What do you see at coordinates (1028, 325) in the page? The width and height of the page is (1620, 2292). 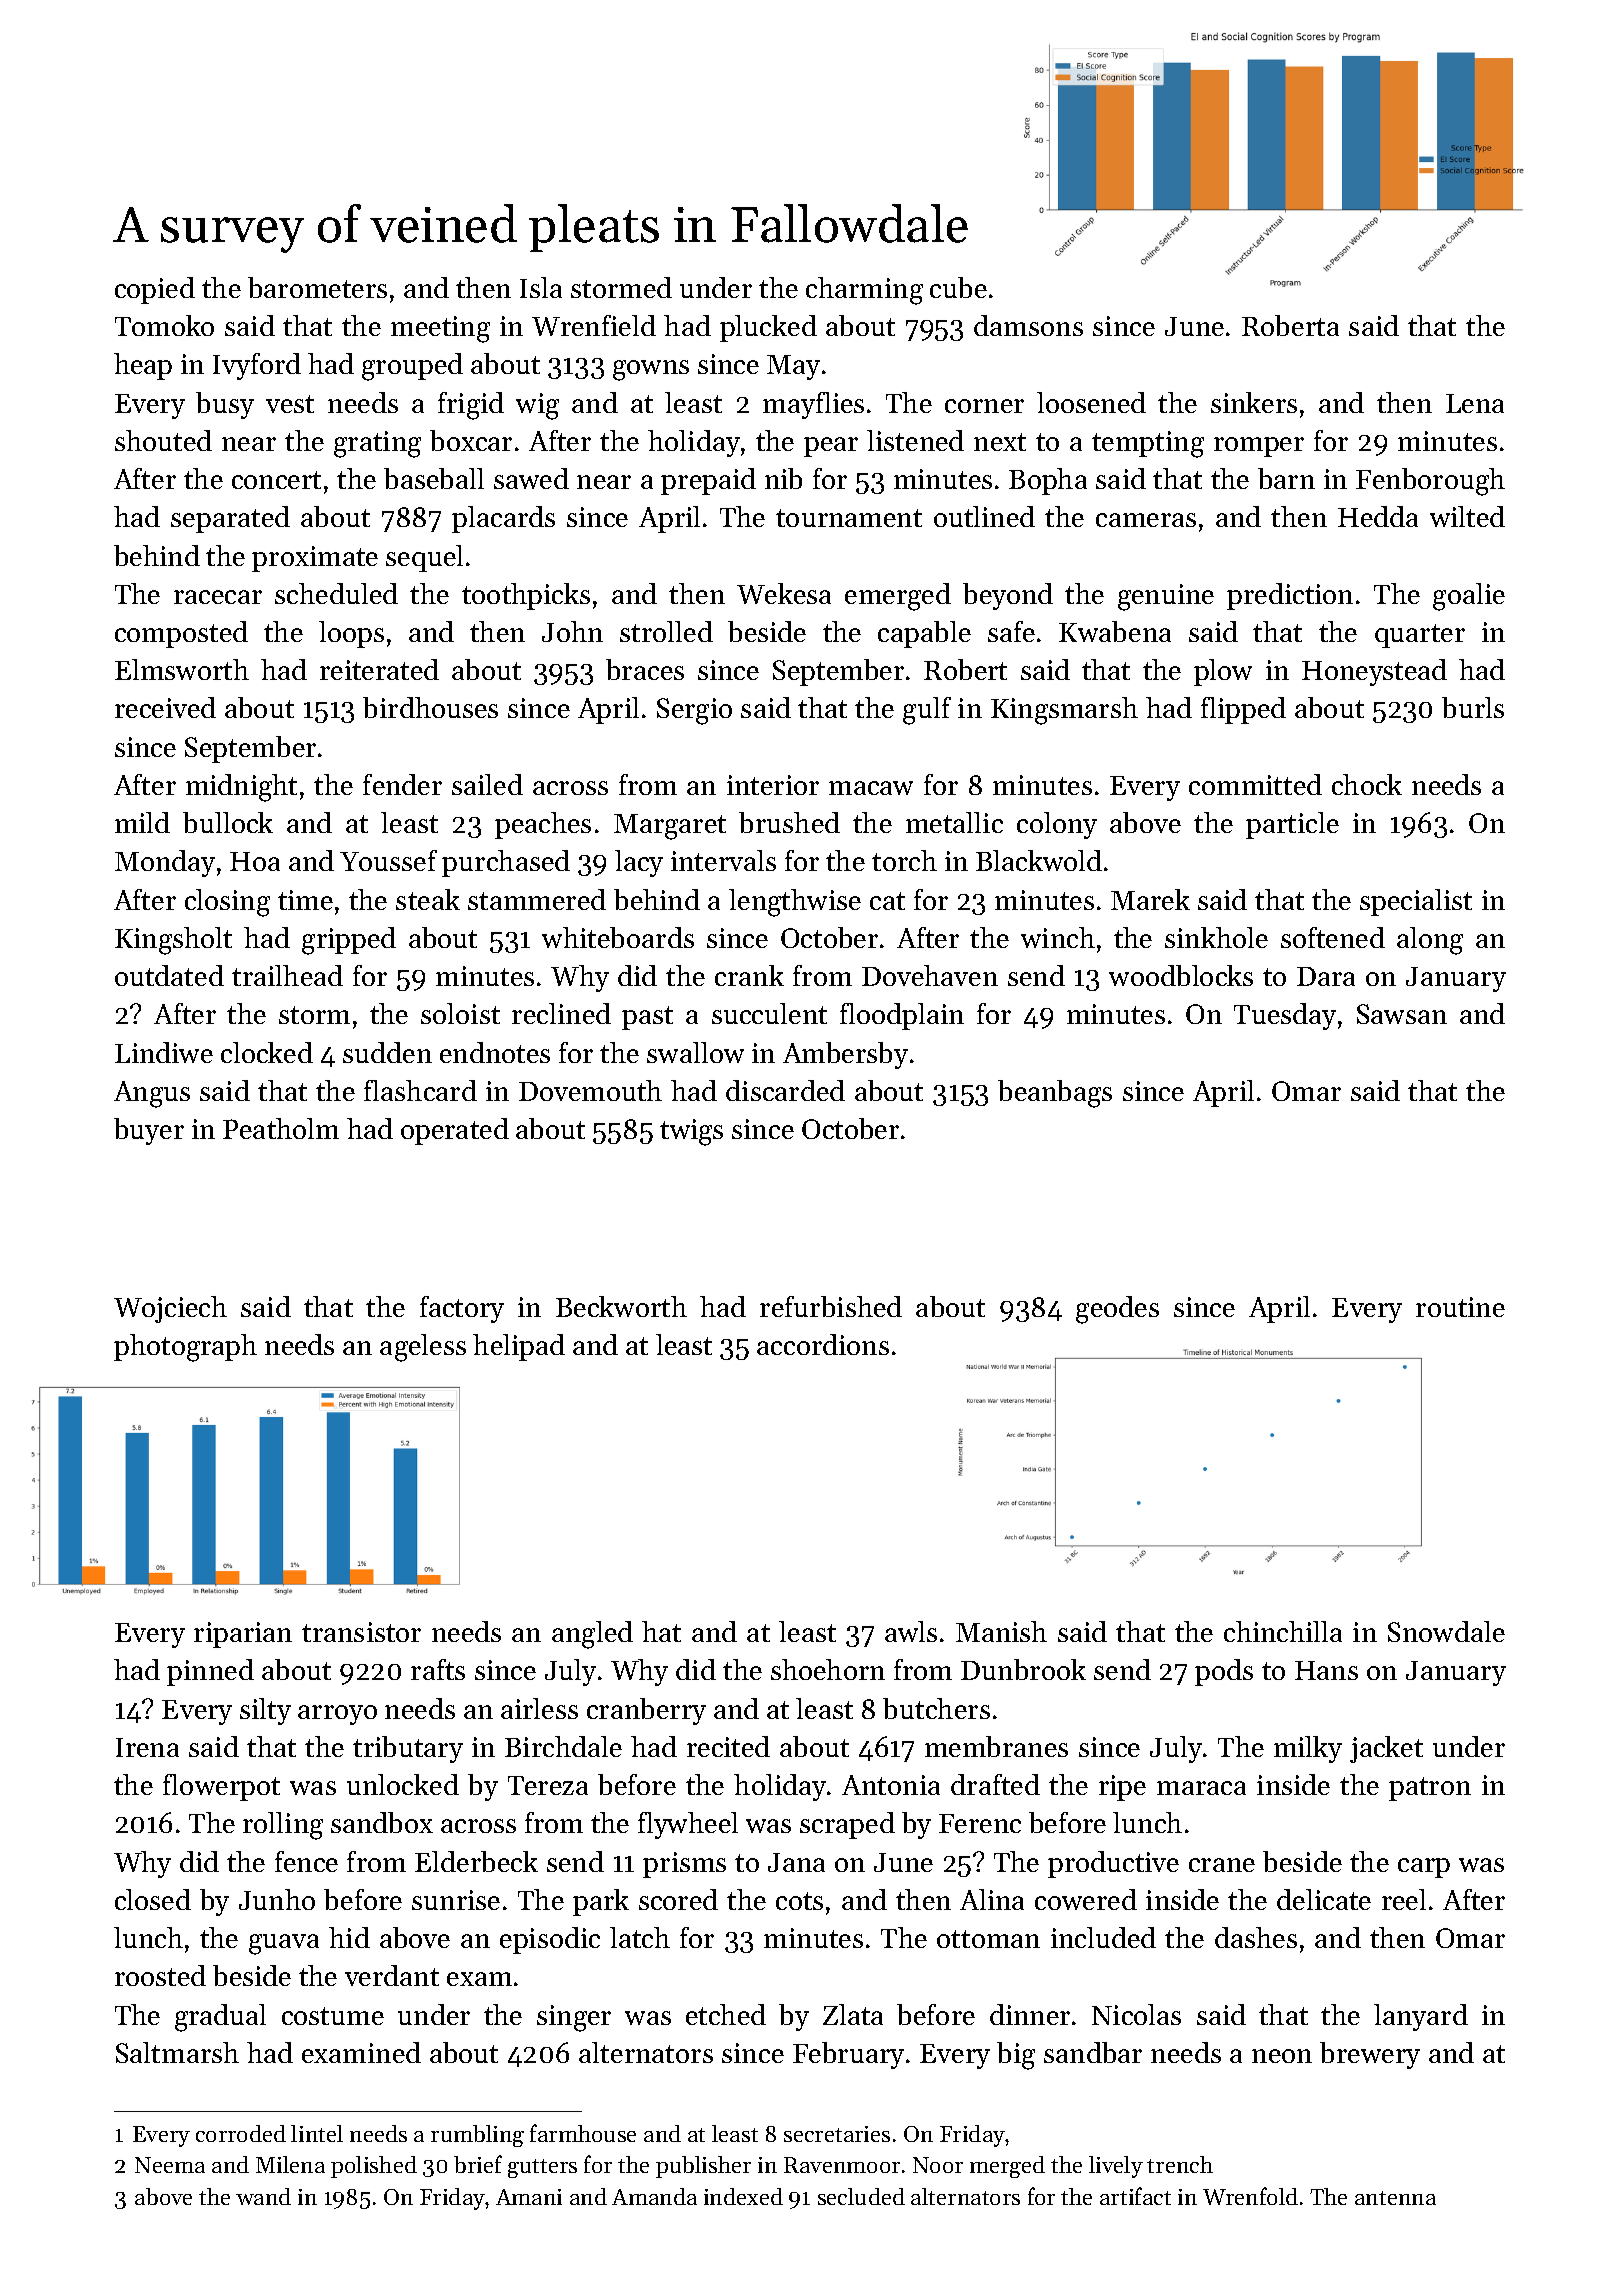 I see `damsons` at bounding box center [1028, 325].
